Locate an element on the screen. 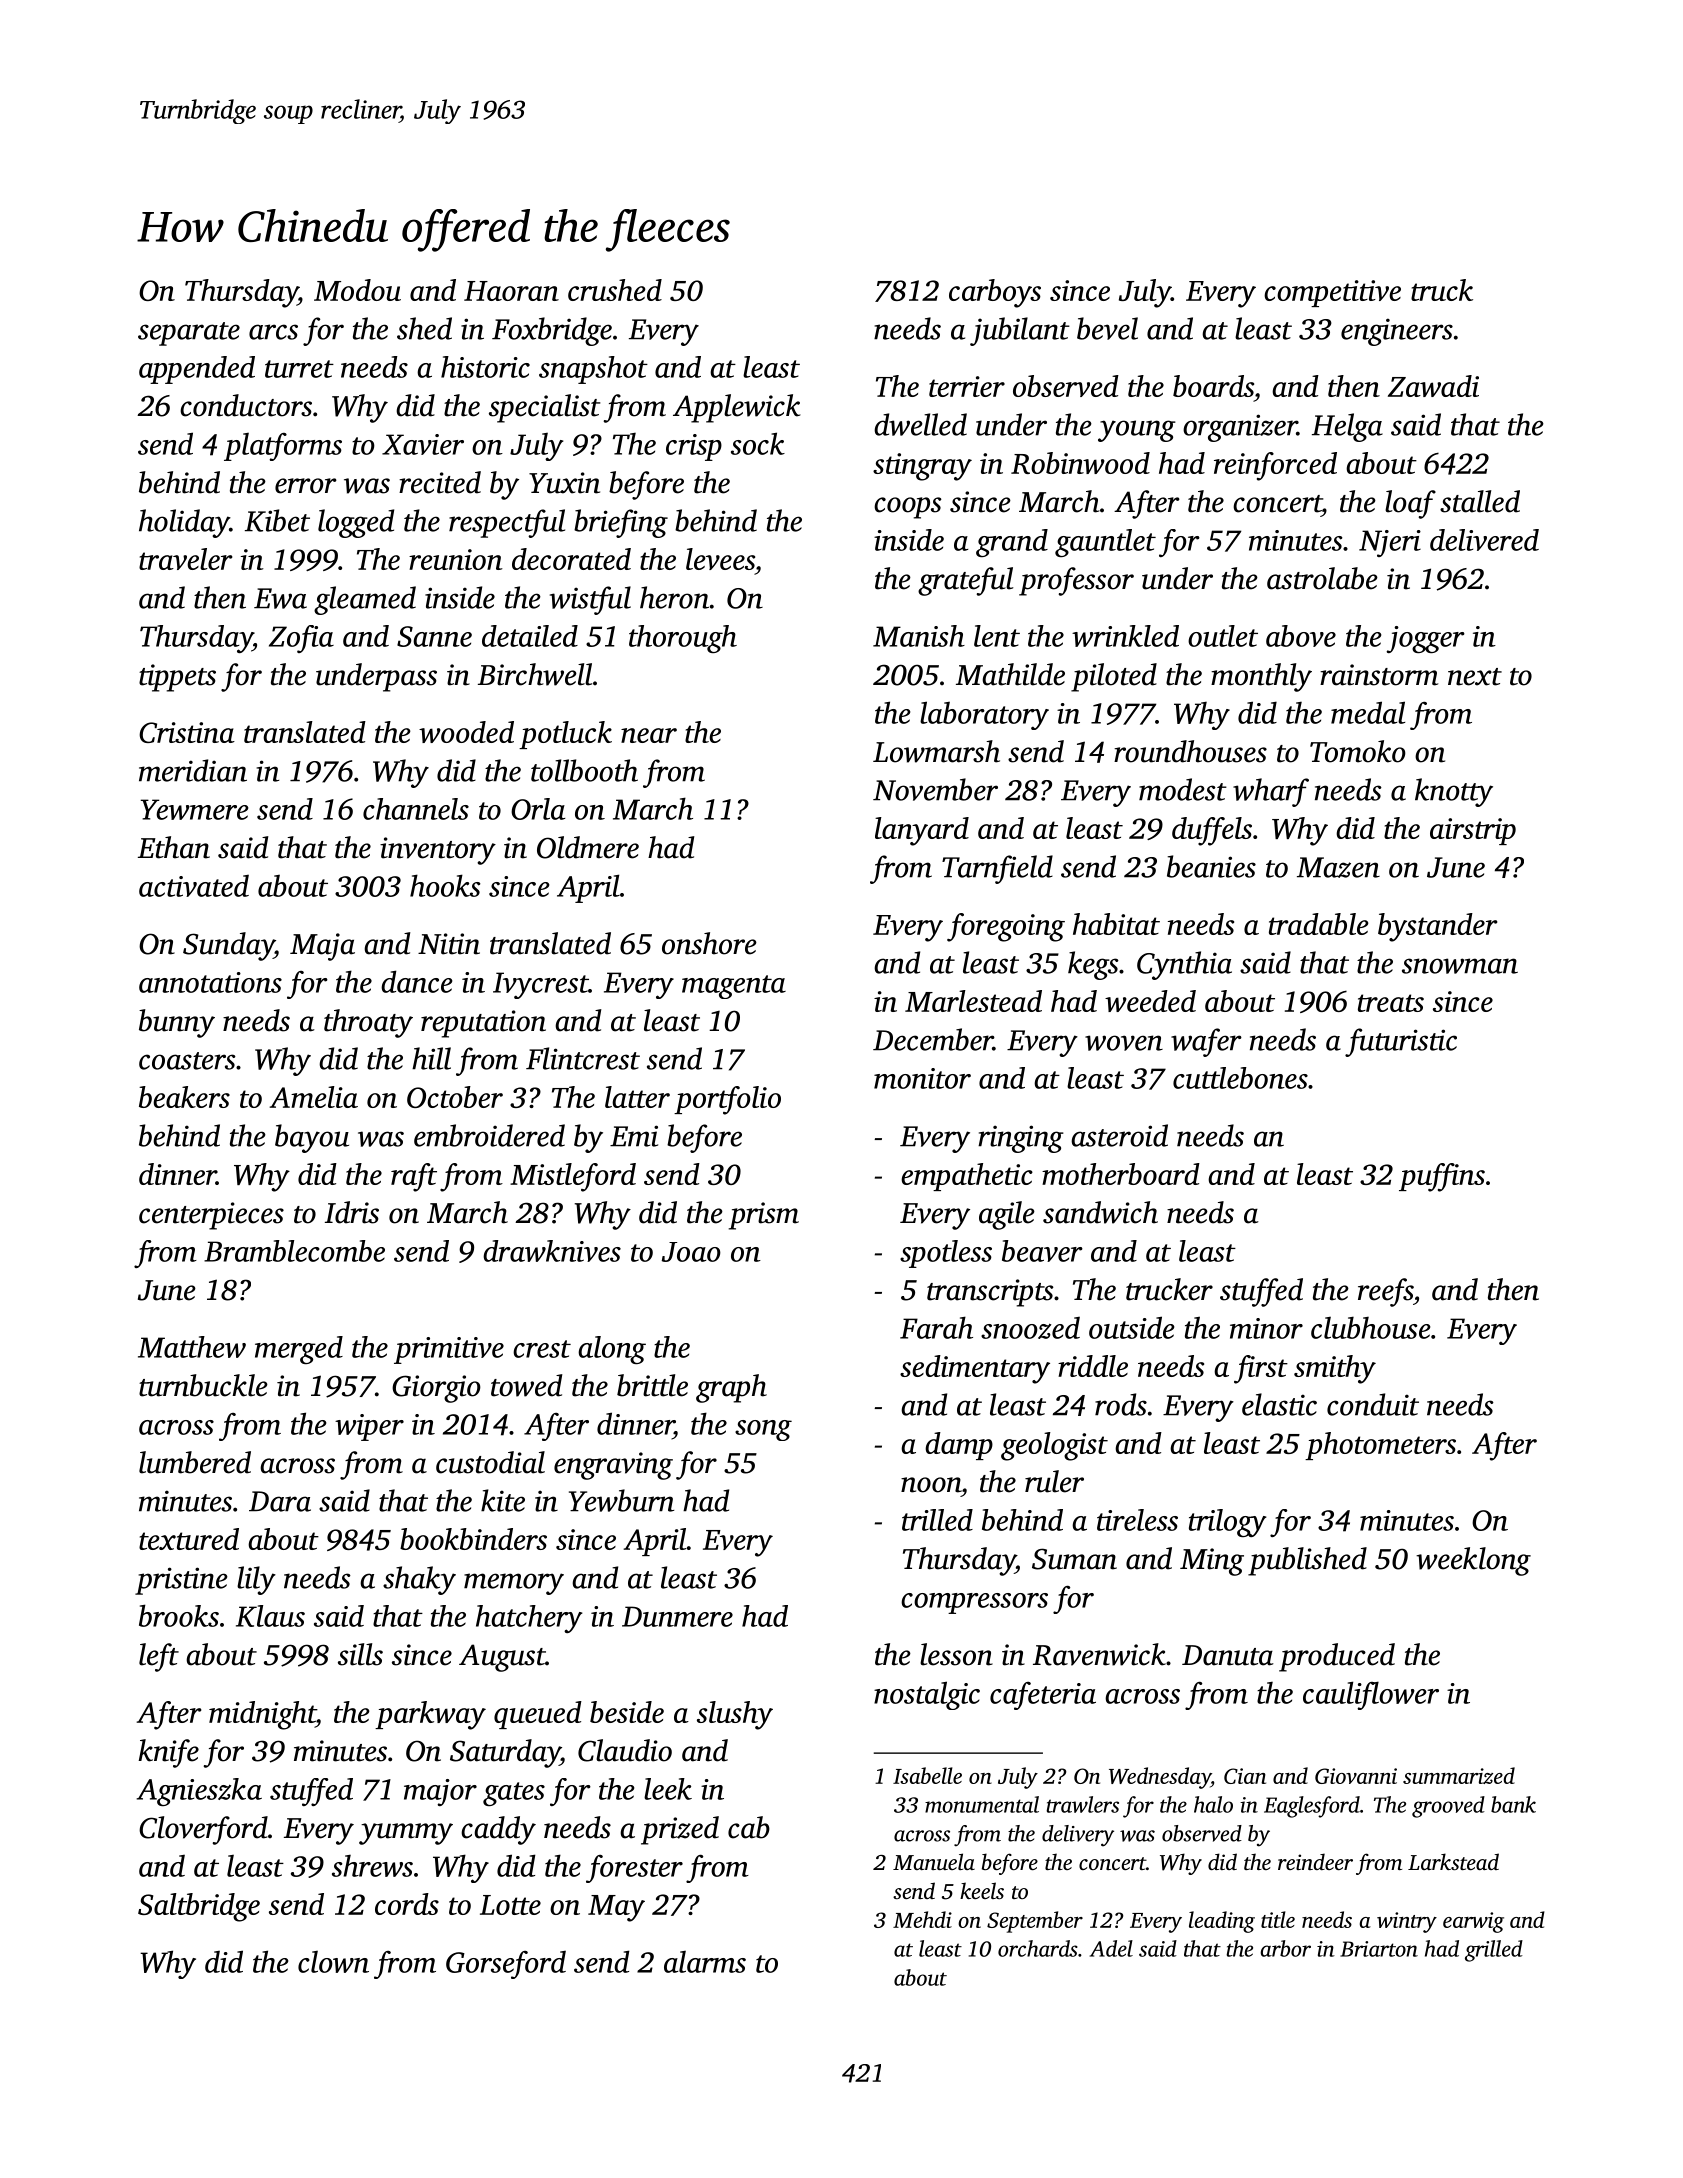 This screenshot has width=1683, height=2178. bystander is located at coordinates (1437, 927).
